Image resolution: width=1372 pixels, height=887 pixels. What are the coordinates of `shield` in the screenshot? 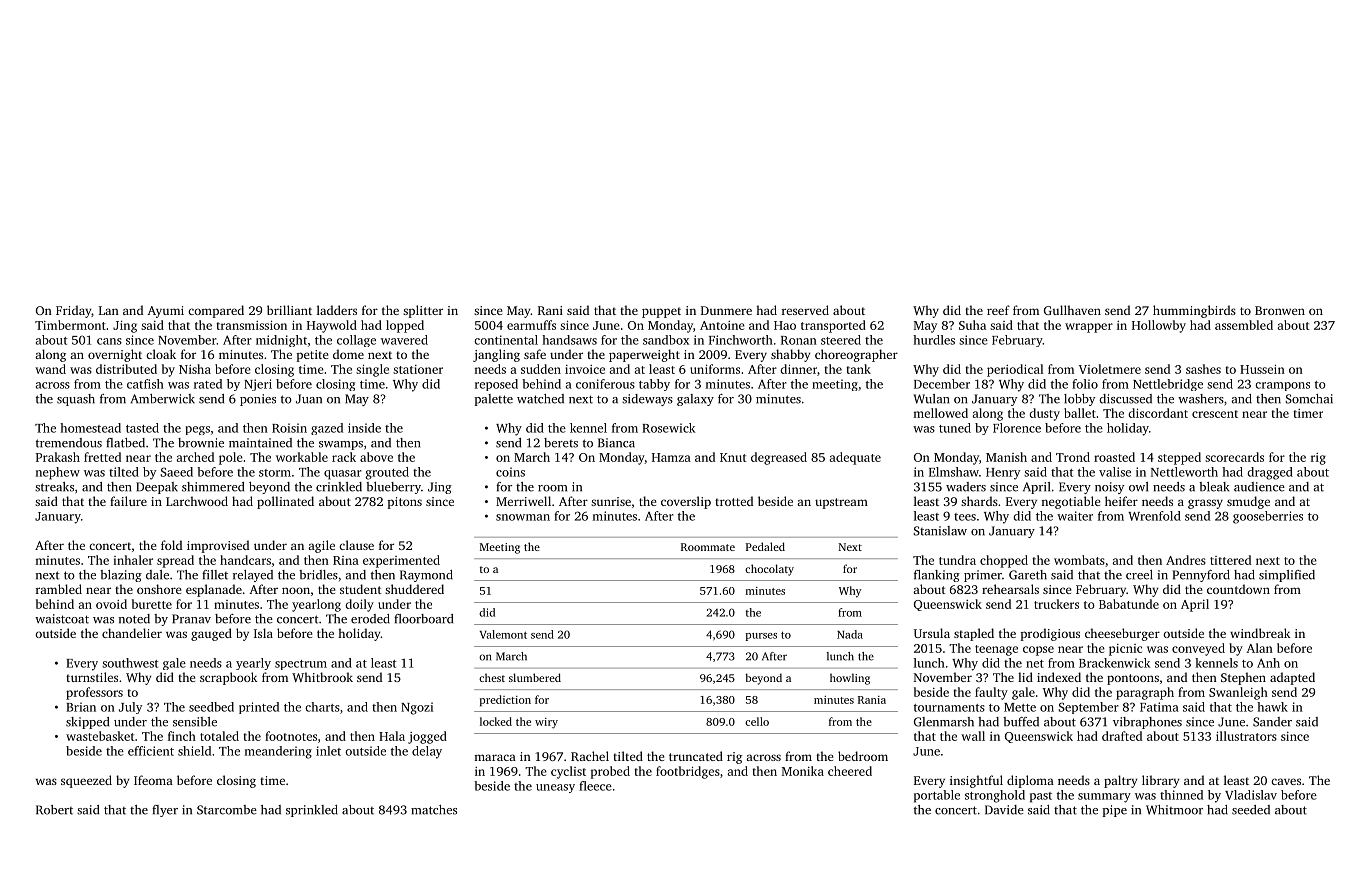 It's located at (194, 751).
